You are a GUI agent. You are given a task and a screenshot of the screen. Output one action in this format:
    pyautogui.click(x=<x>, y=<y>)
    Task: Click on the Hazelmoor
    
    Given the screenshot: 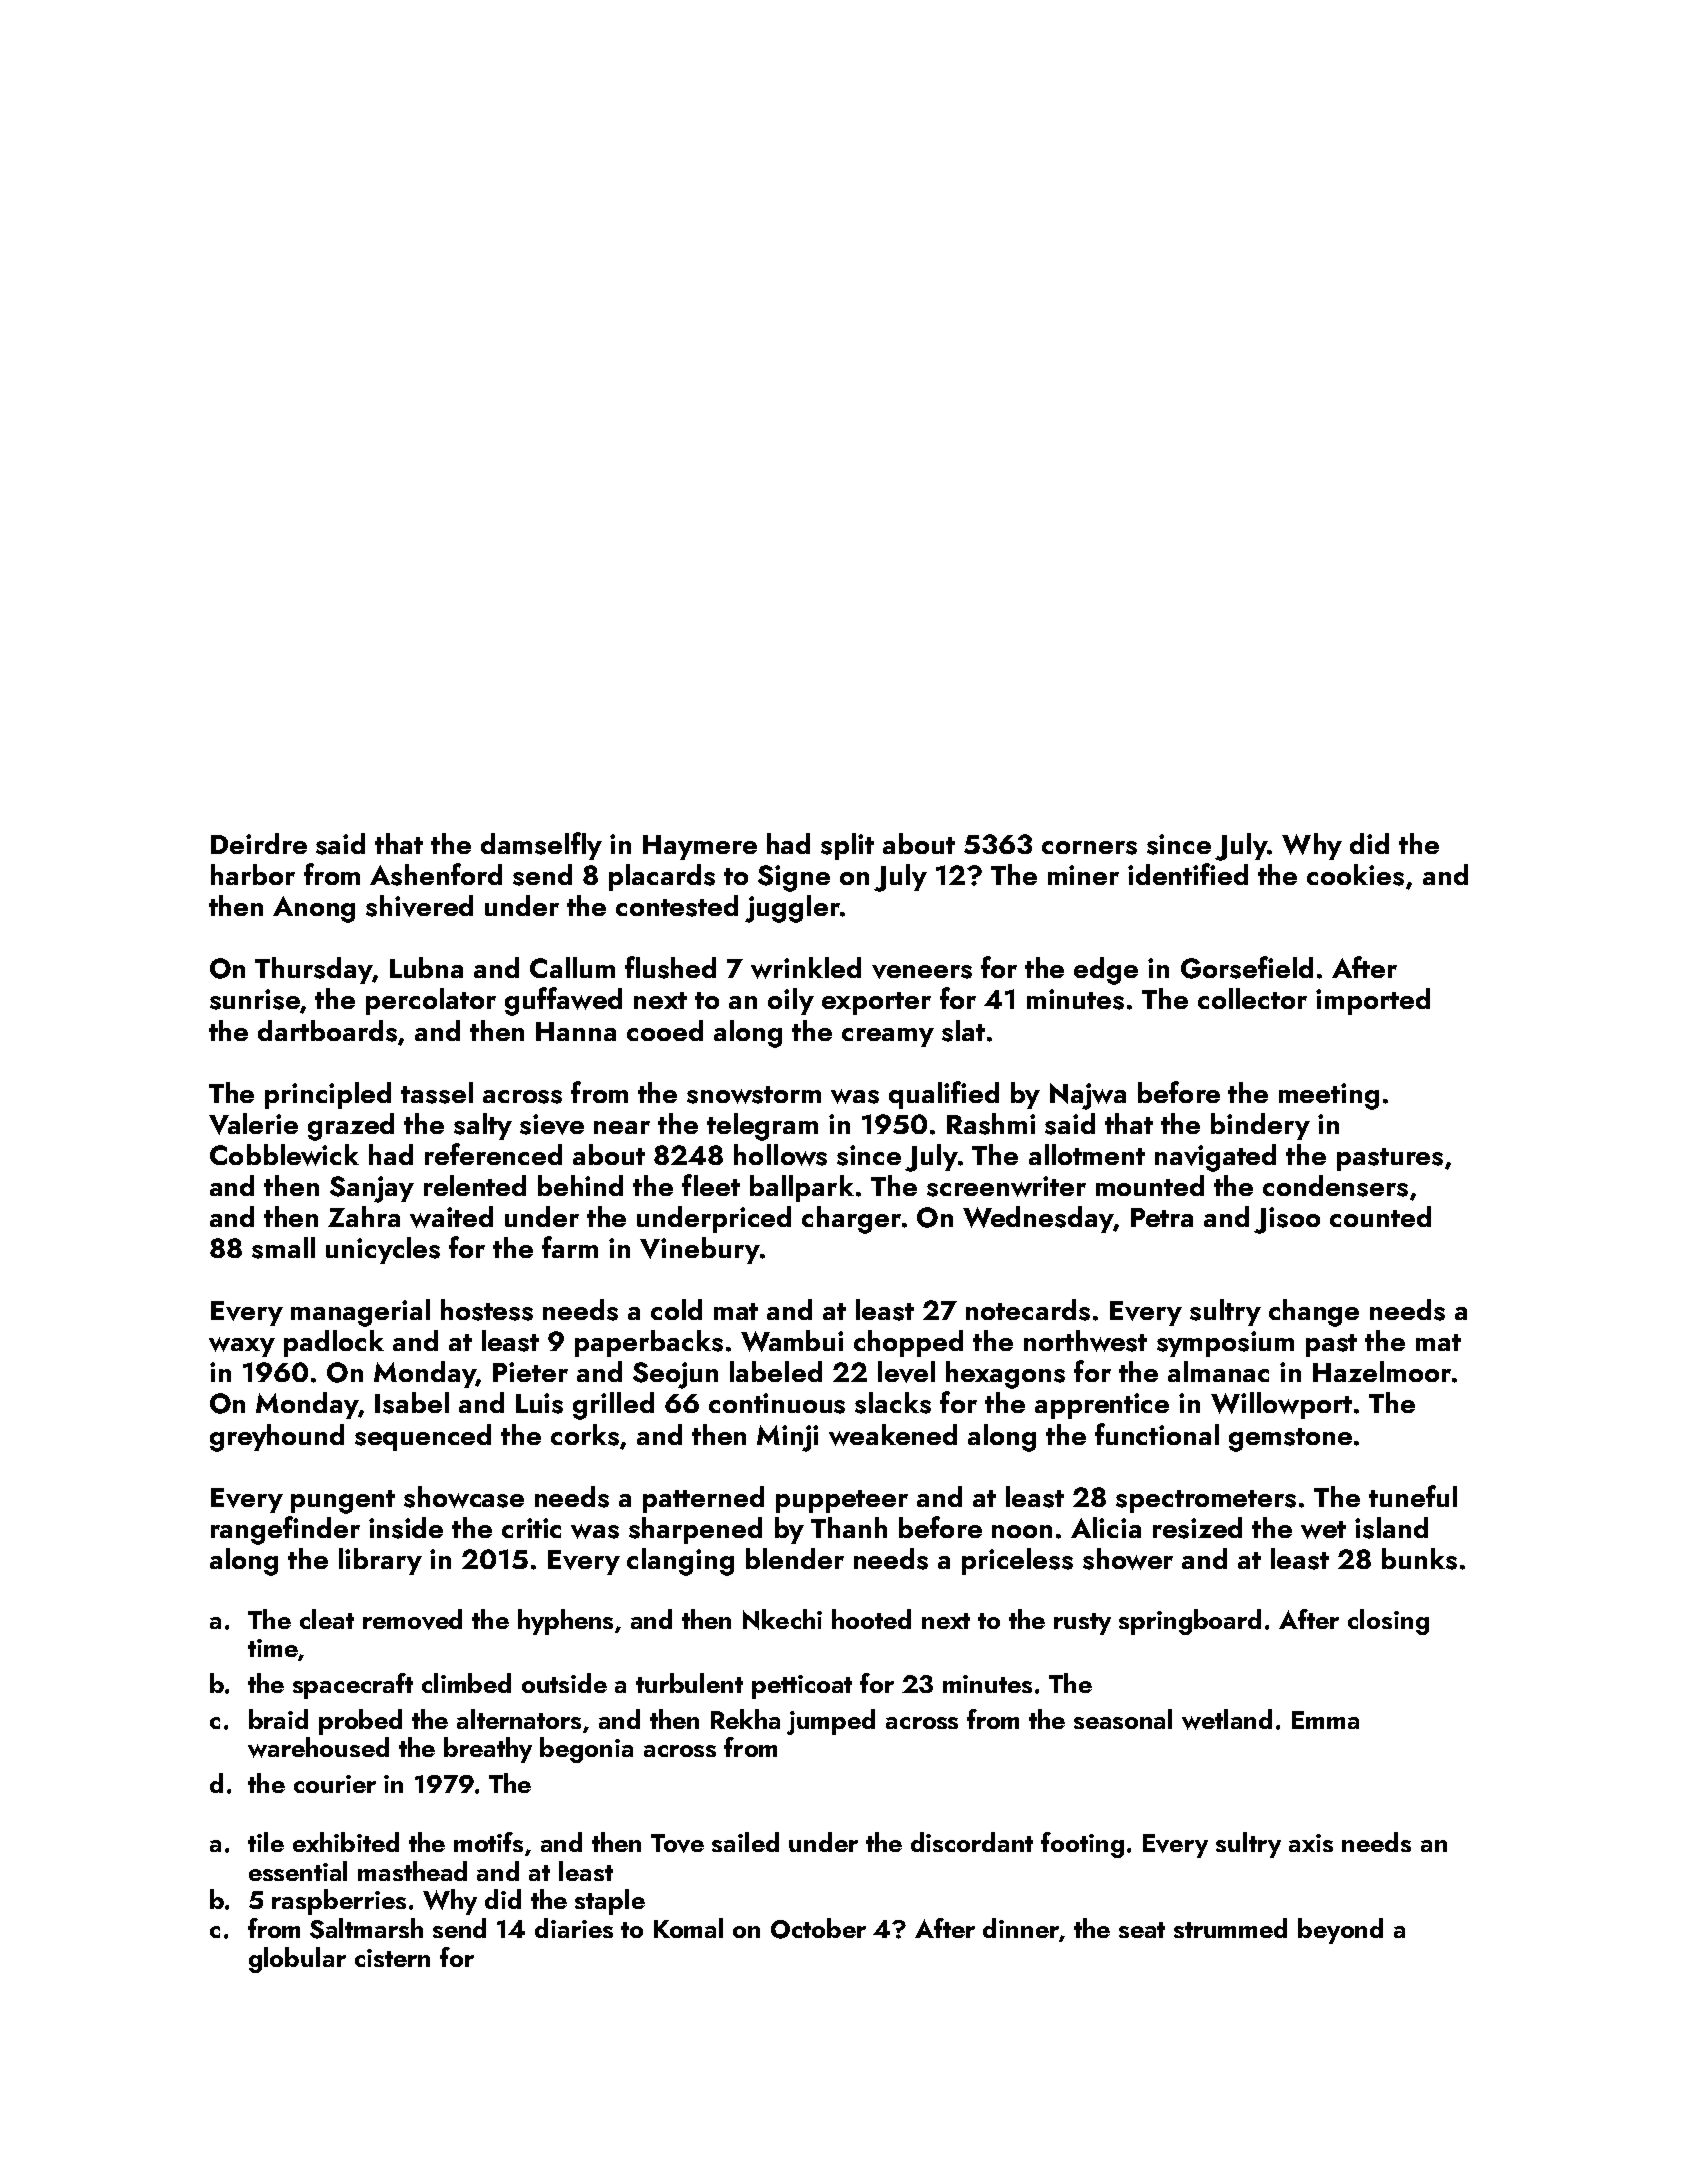 What is the action you would take?
    pyautogui.click(x=1382, y=1371)
